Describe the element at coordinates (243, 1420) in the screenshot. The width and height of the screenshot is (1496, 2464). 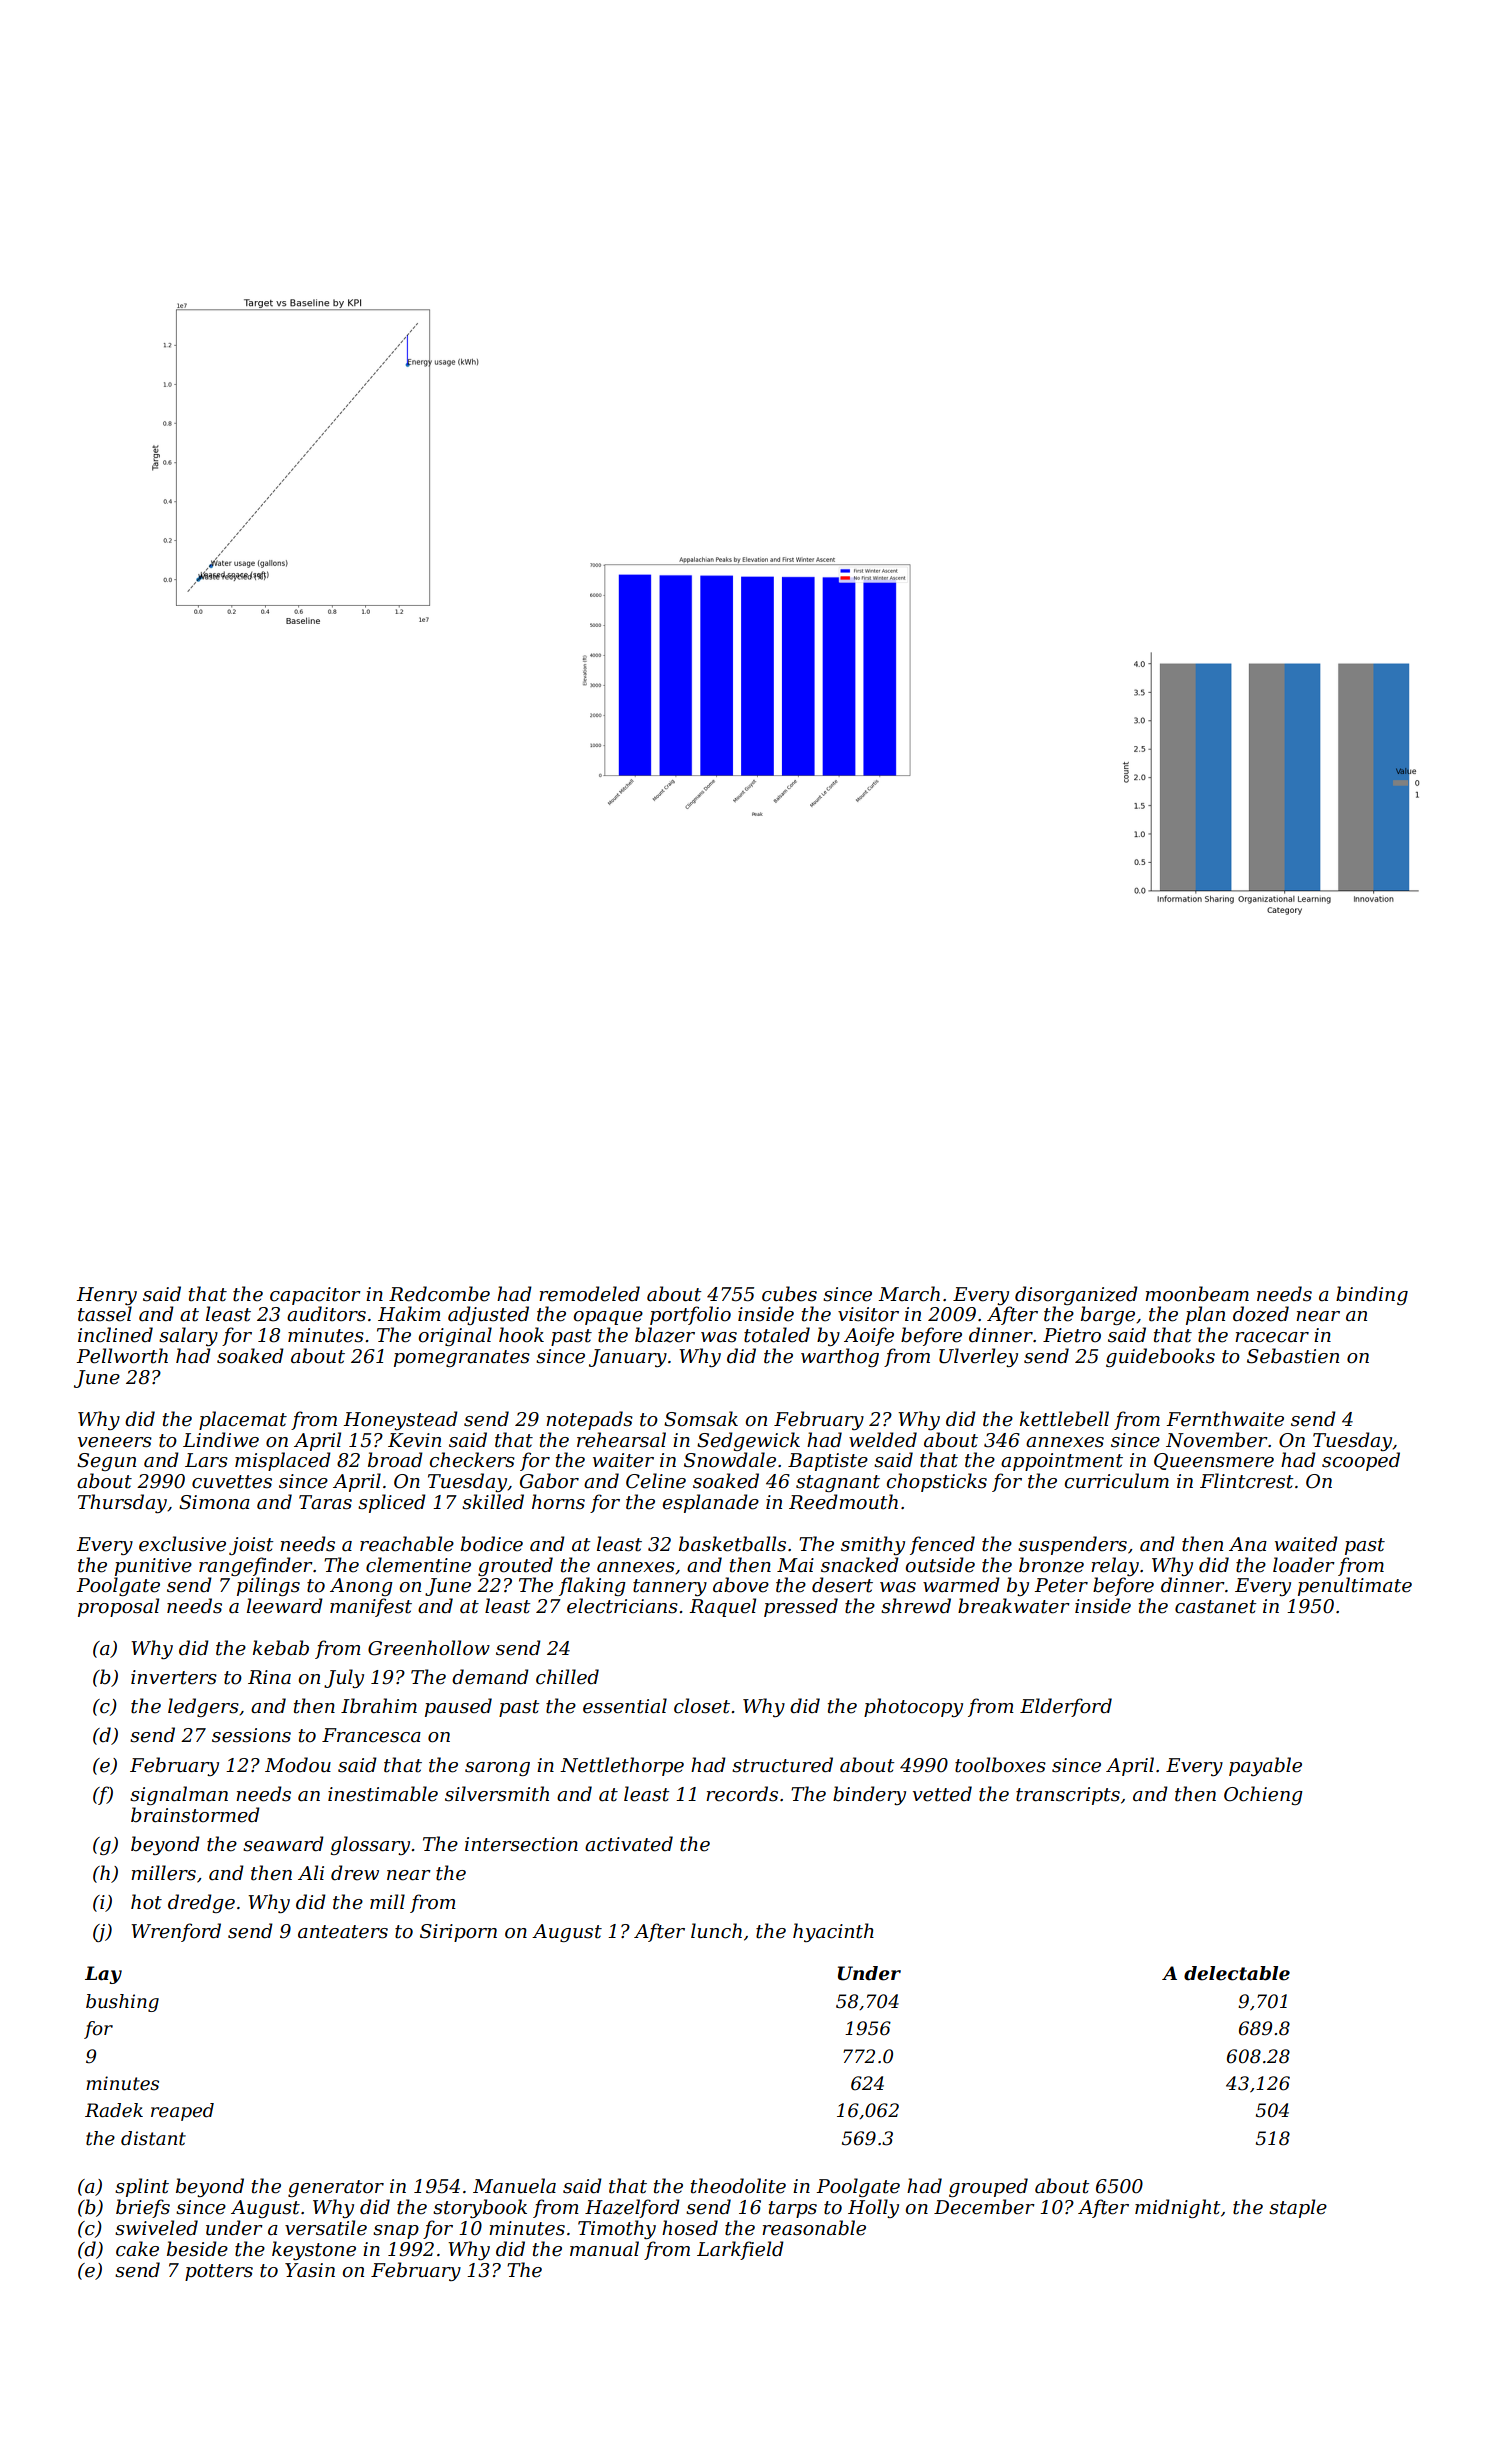
I see `placemat` at that location.
